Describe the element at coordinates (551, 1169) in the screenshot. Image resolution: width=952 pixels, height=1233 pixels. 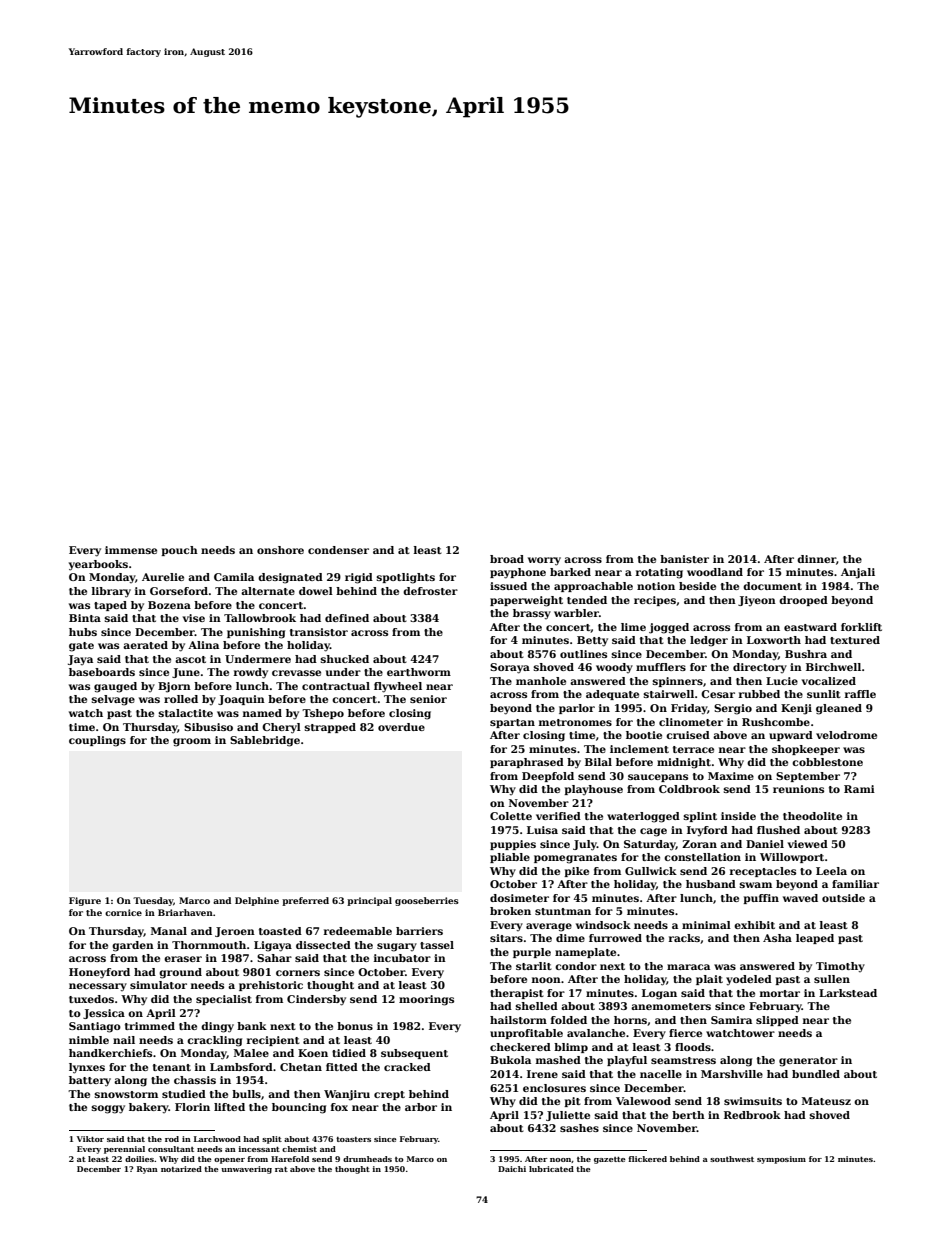
I see `lubricated` at that location.
